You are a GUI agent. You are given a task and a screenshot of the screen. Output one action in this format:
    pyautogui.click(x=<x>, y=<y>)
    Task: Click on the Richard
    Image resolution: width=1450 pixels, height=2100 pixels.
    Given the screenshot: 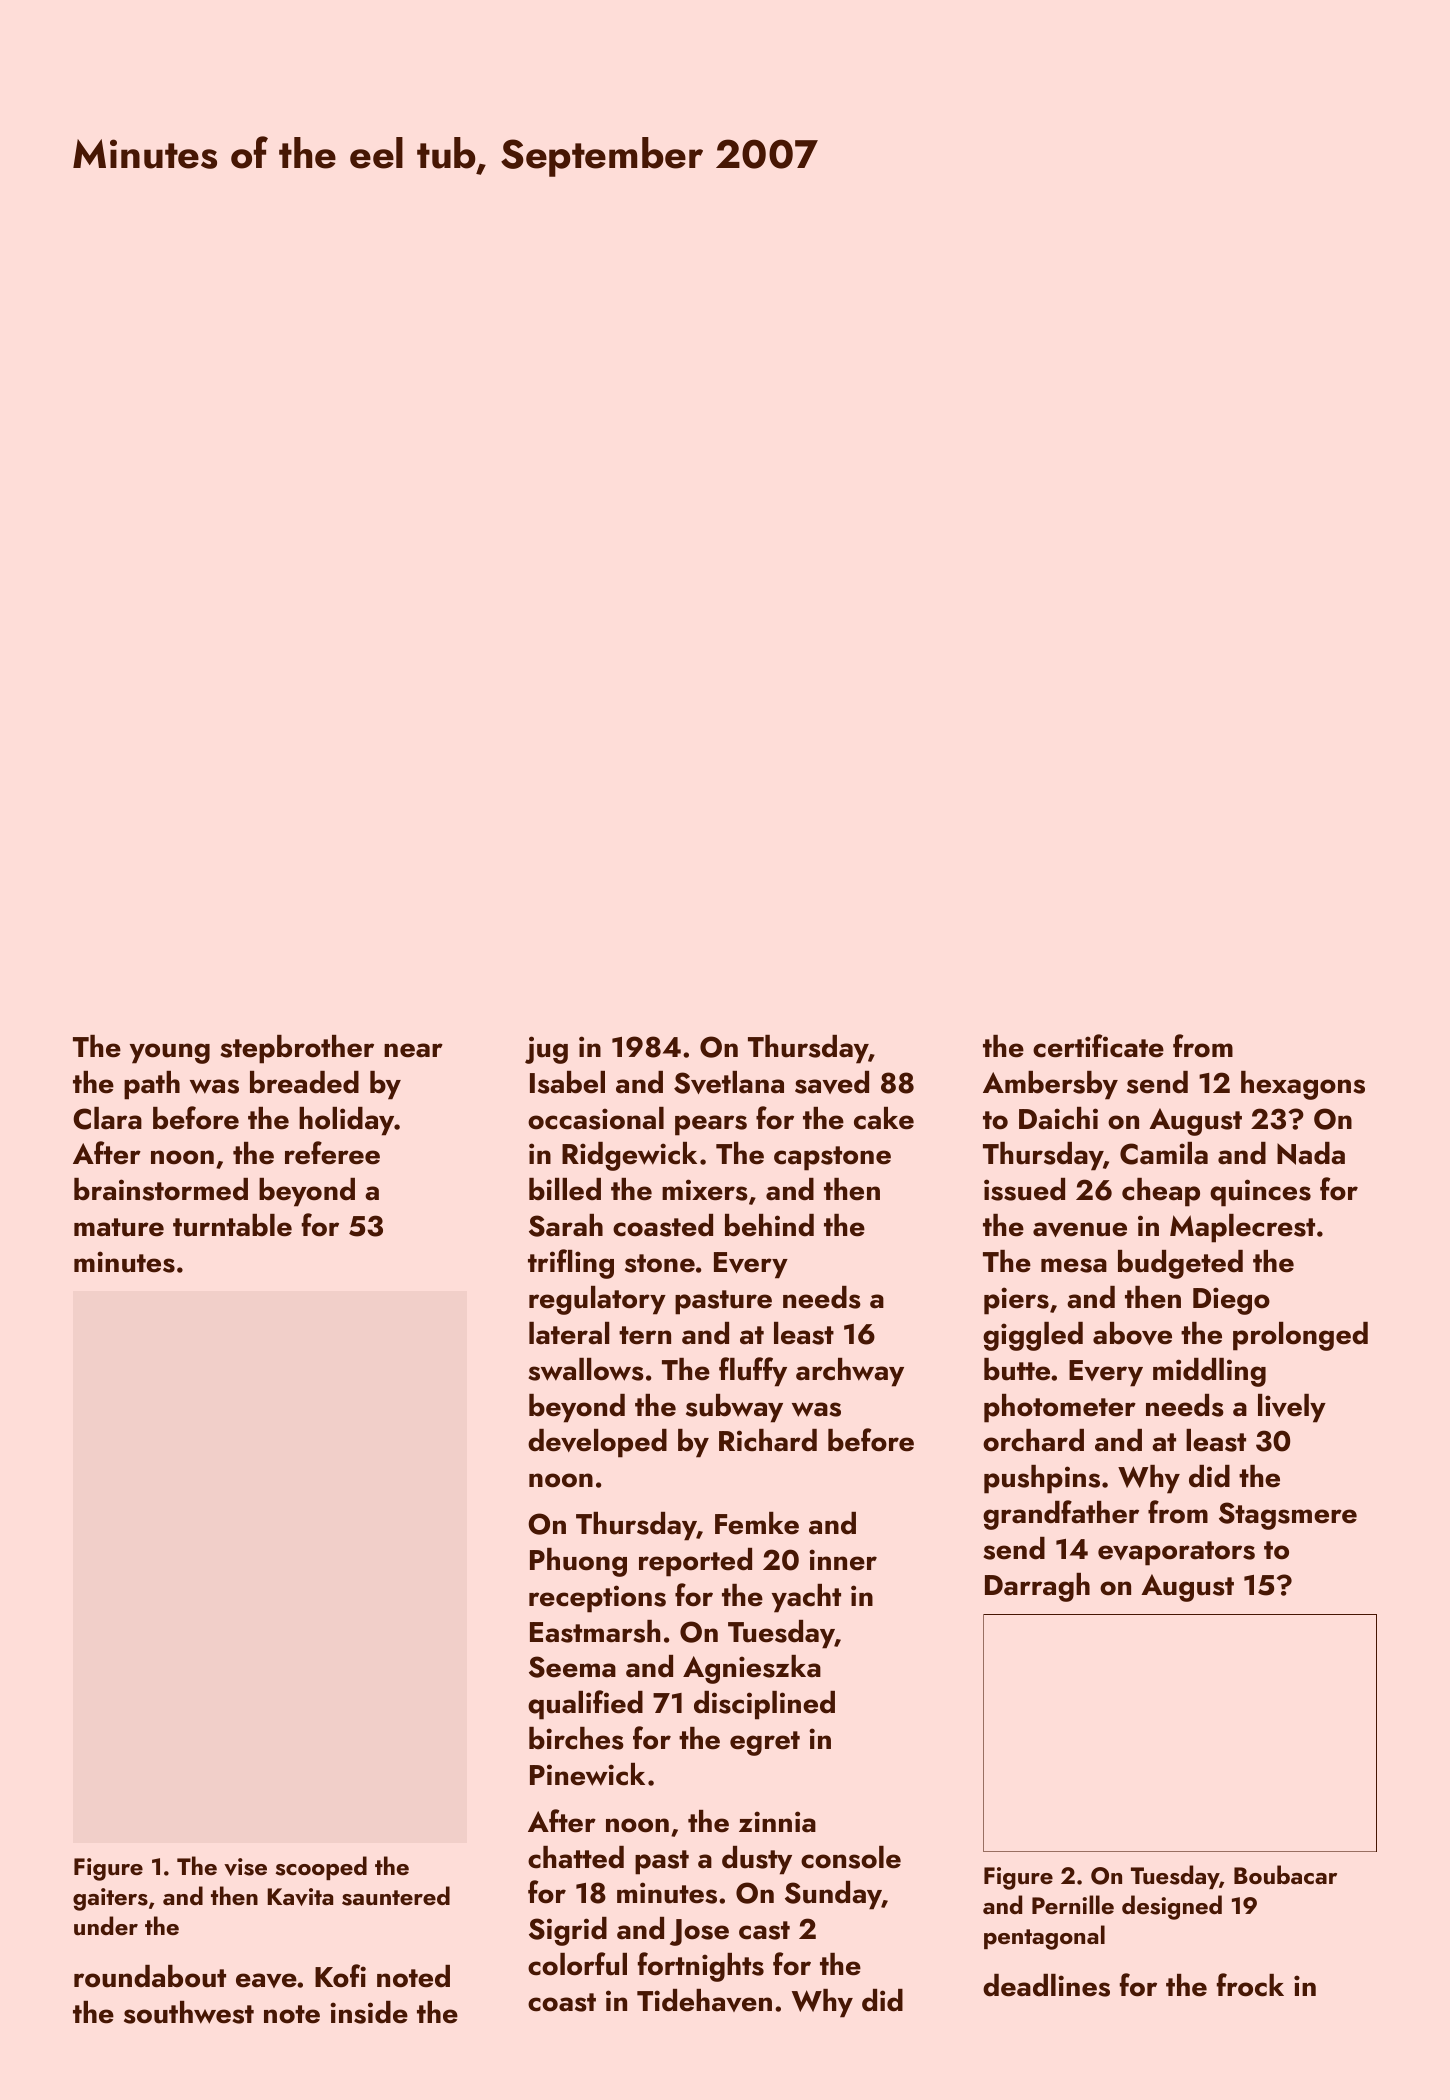 What is the action you would take?
    pyautogui.click(x=768, y=1440)
